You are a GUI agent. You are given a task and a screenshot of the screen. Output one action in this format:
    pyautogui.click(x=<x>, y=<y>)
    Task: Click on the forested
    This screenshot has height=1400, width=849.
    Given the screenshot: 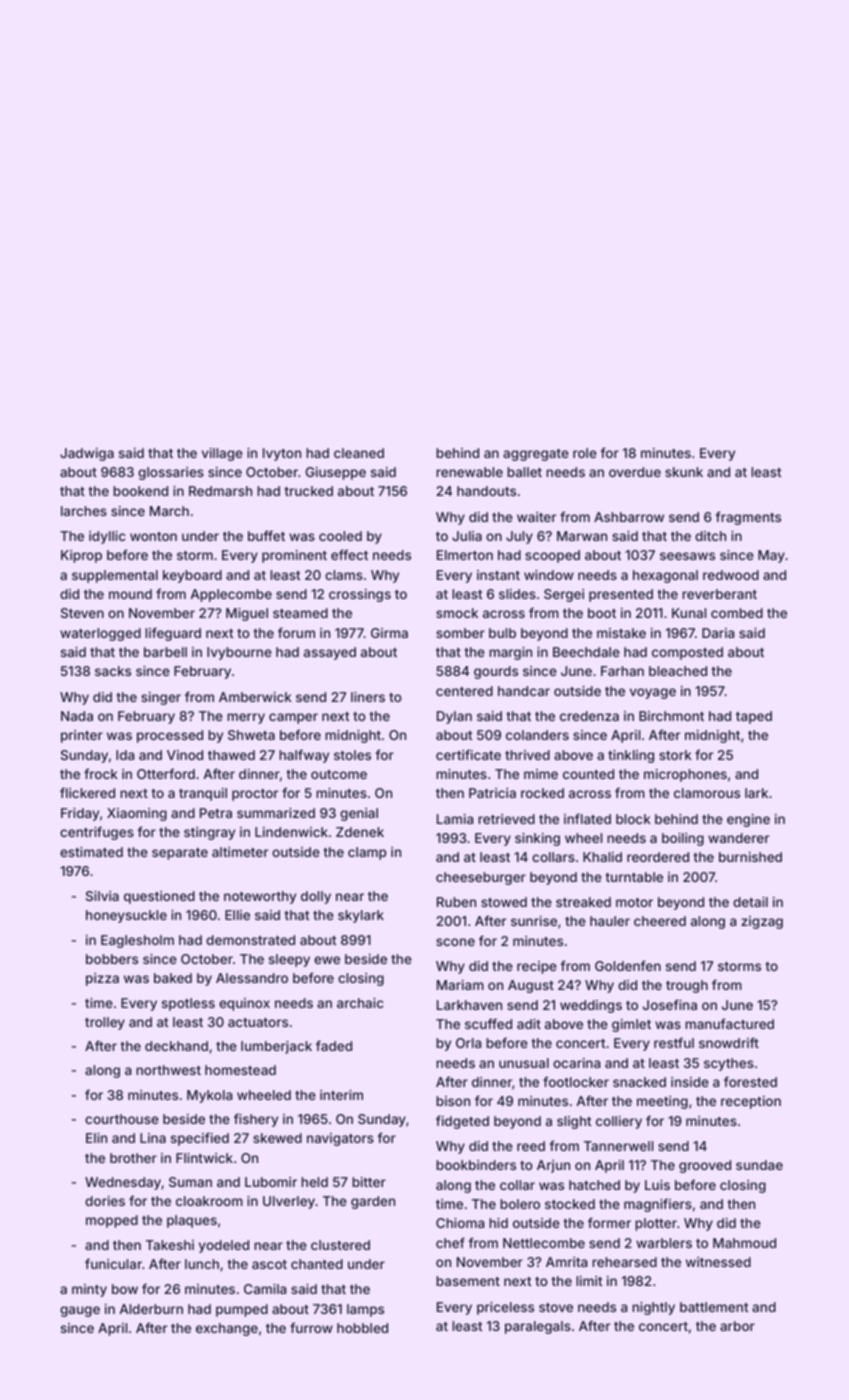 What is the action you would take?
    pyautogui.click(x=750, y=1081)
